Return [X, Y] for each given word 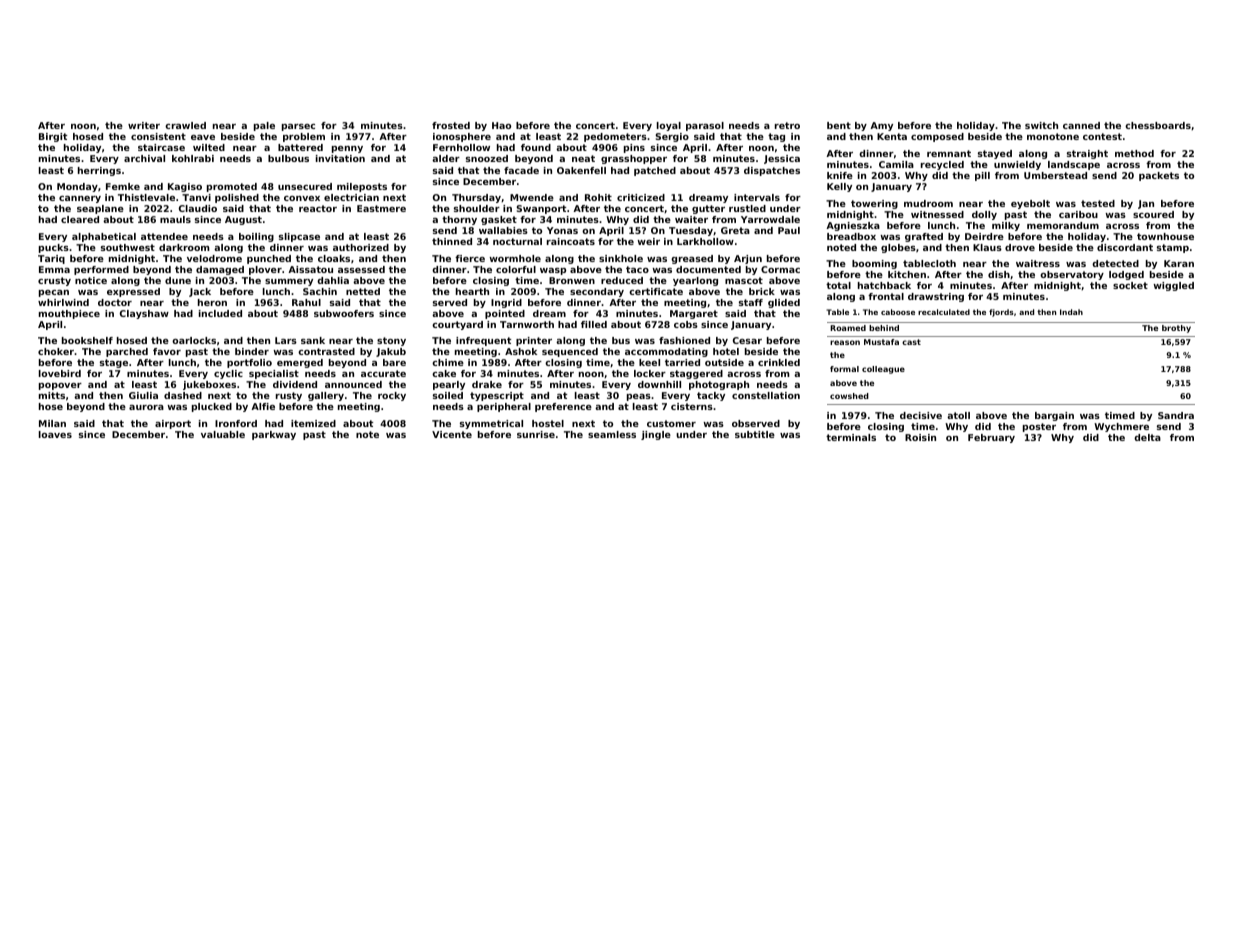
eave [203, 137]
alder [446, 158]
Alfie [263, 406]
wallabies [503, 230]
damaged [220, 270]
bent [839, 125]
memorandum [1063, 225]
